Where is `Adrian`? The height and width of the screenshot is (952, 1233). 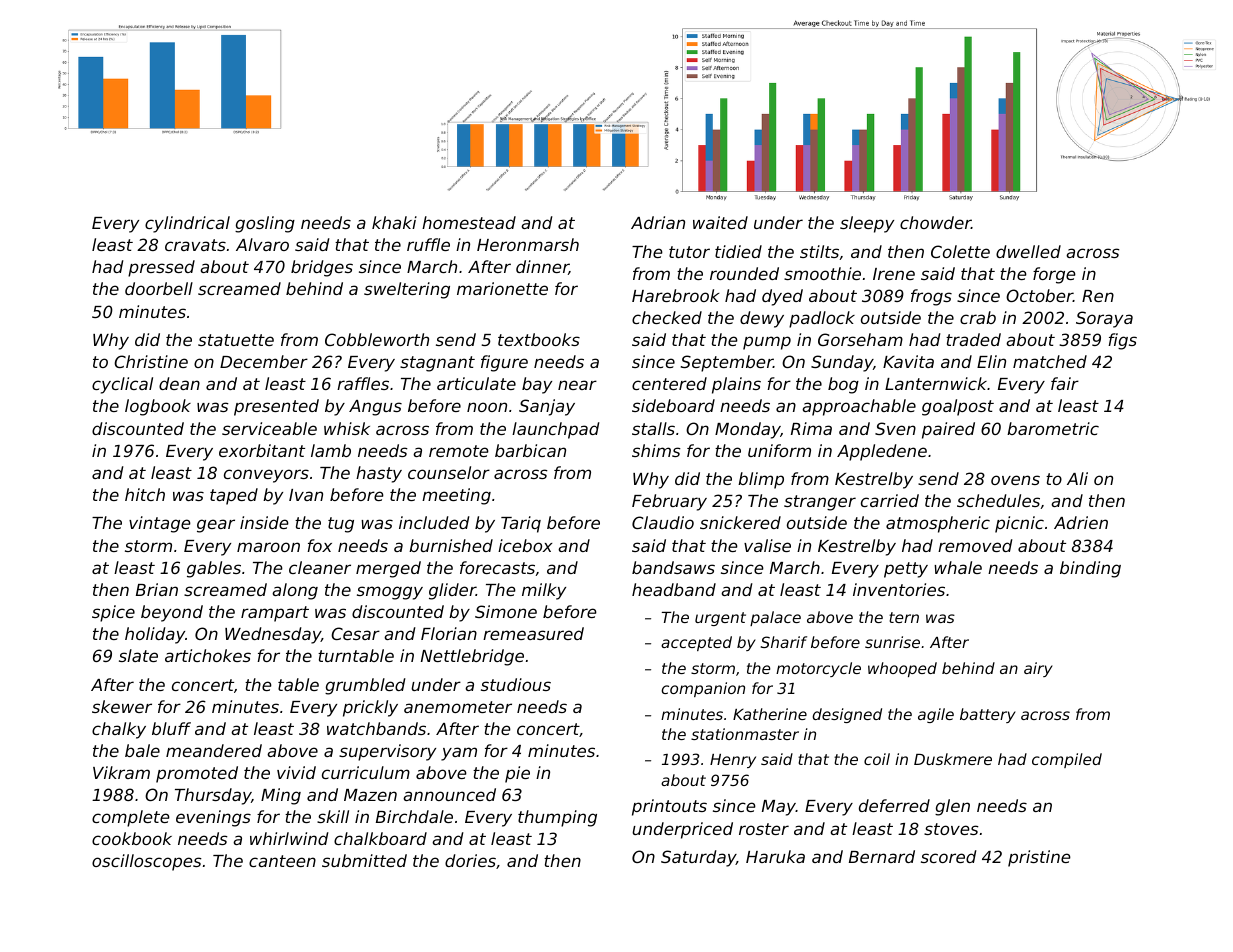 Adrian is located at coordinates (658, 222).
